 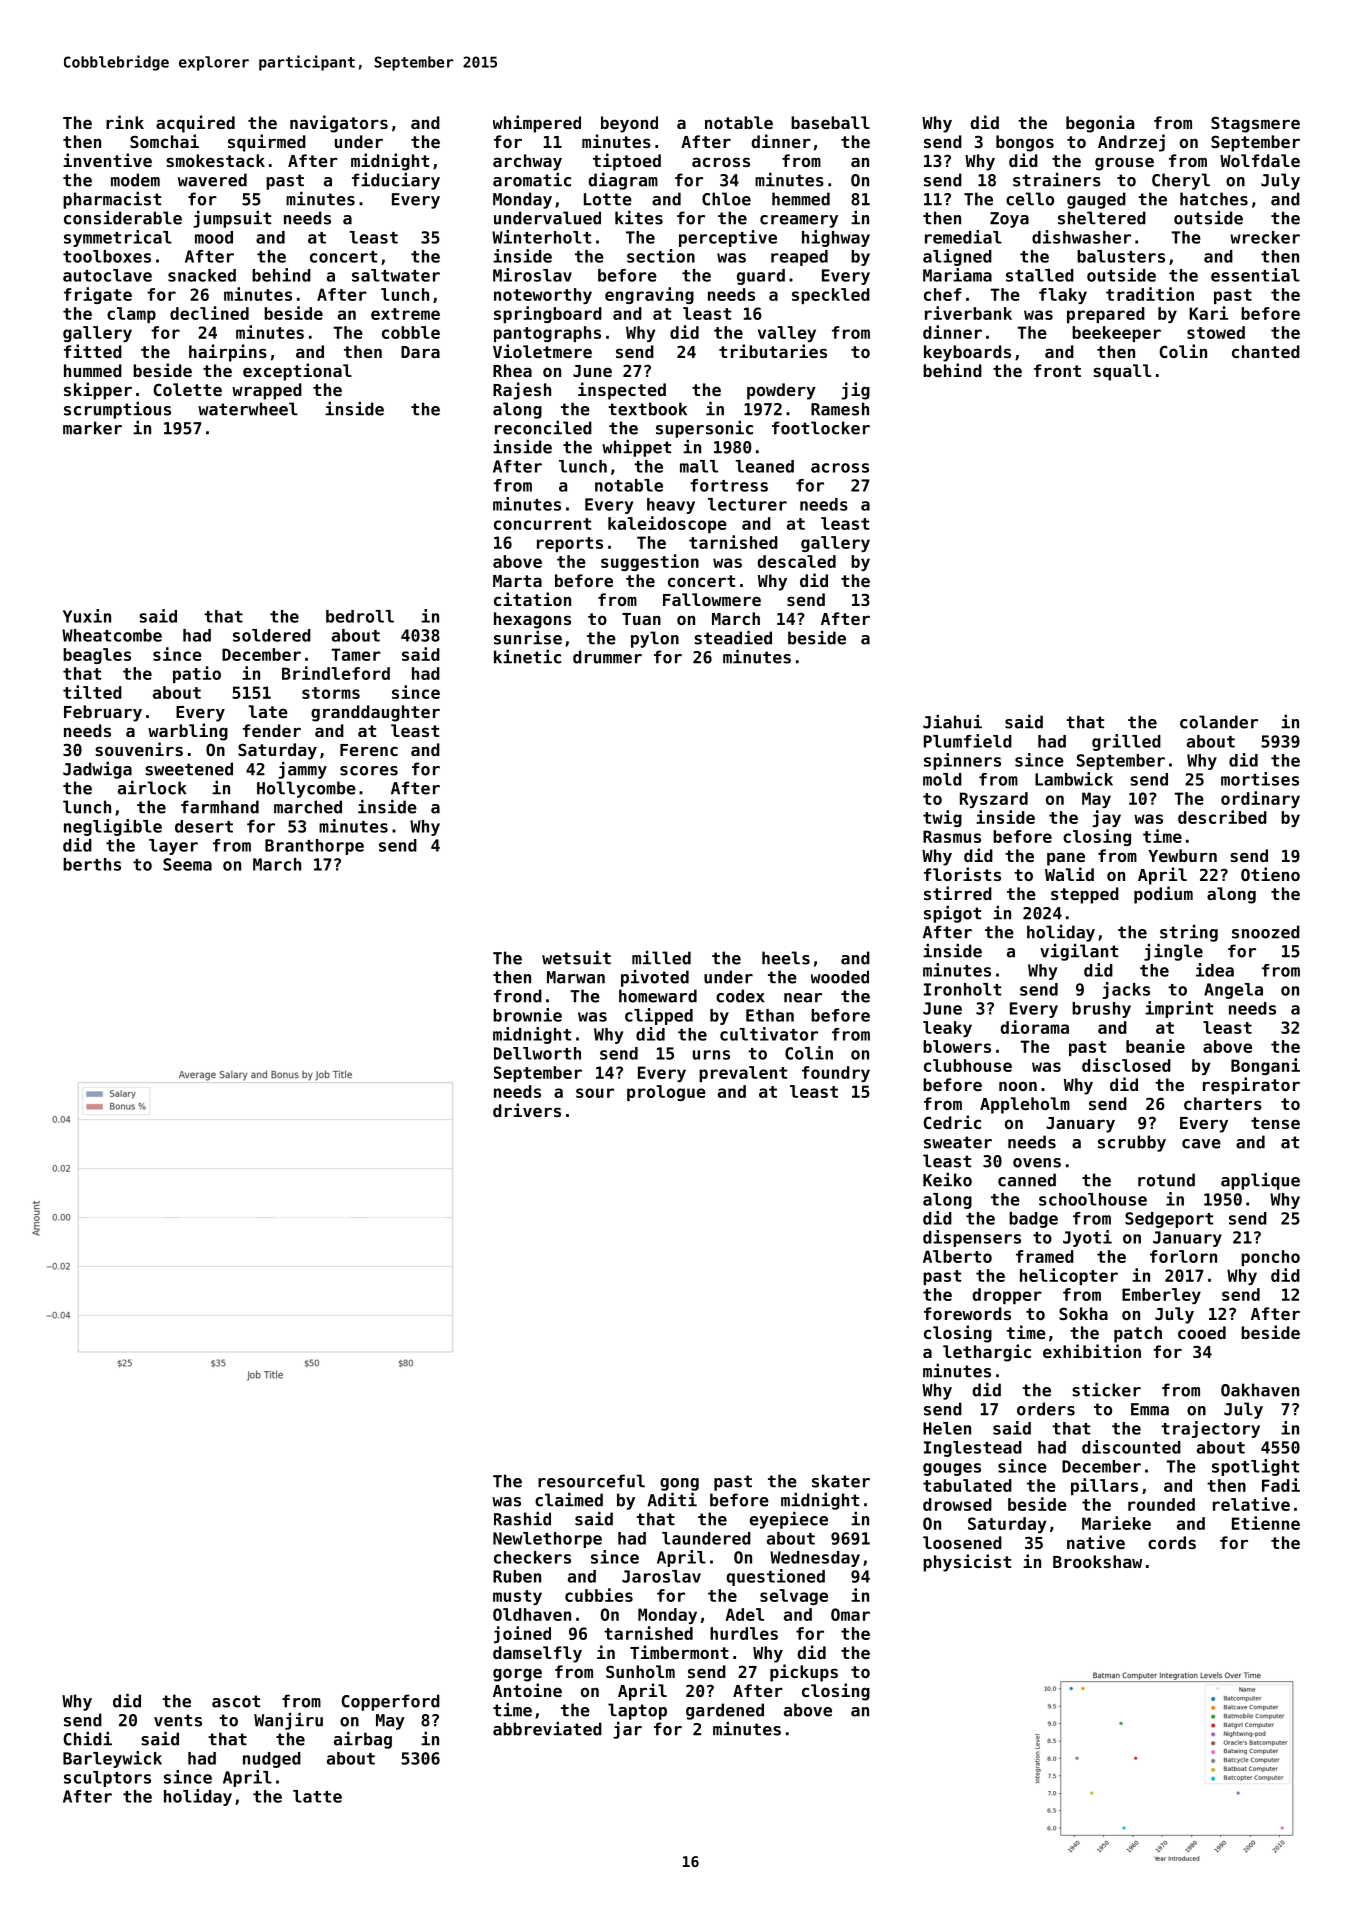 What do you see at coordinates (1034, 1027) in the screenshot?
I see `diorama` at bounding box center [1034, 1027].
